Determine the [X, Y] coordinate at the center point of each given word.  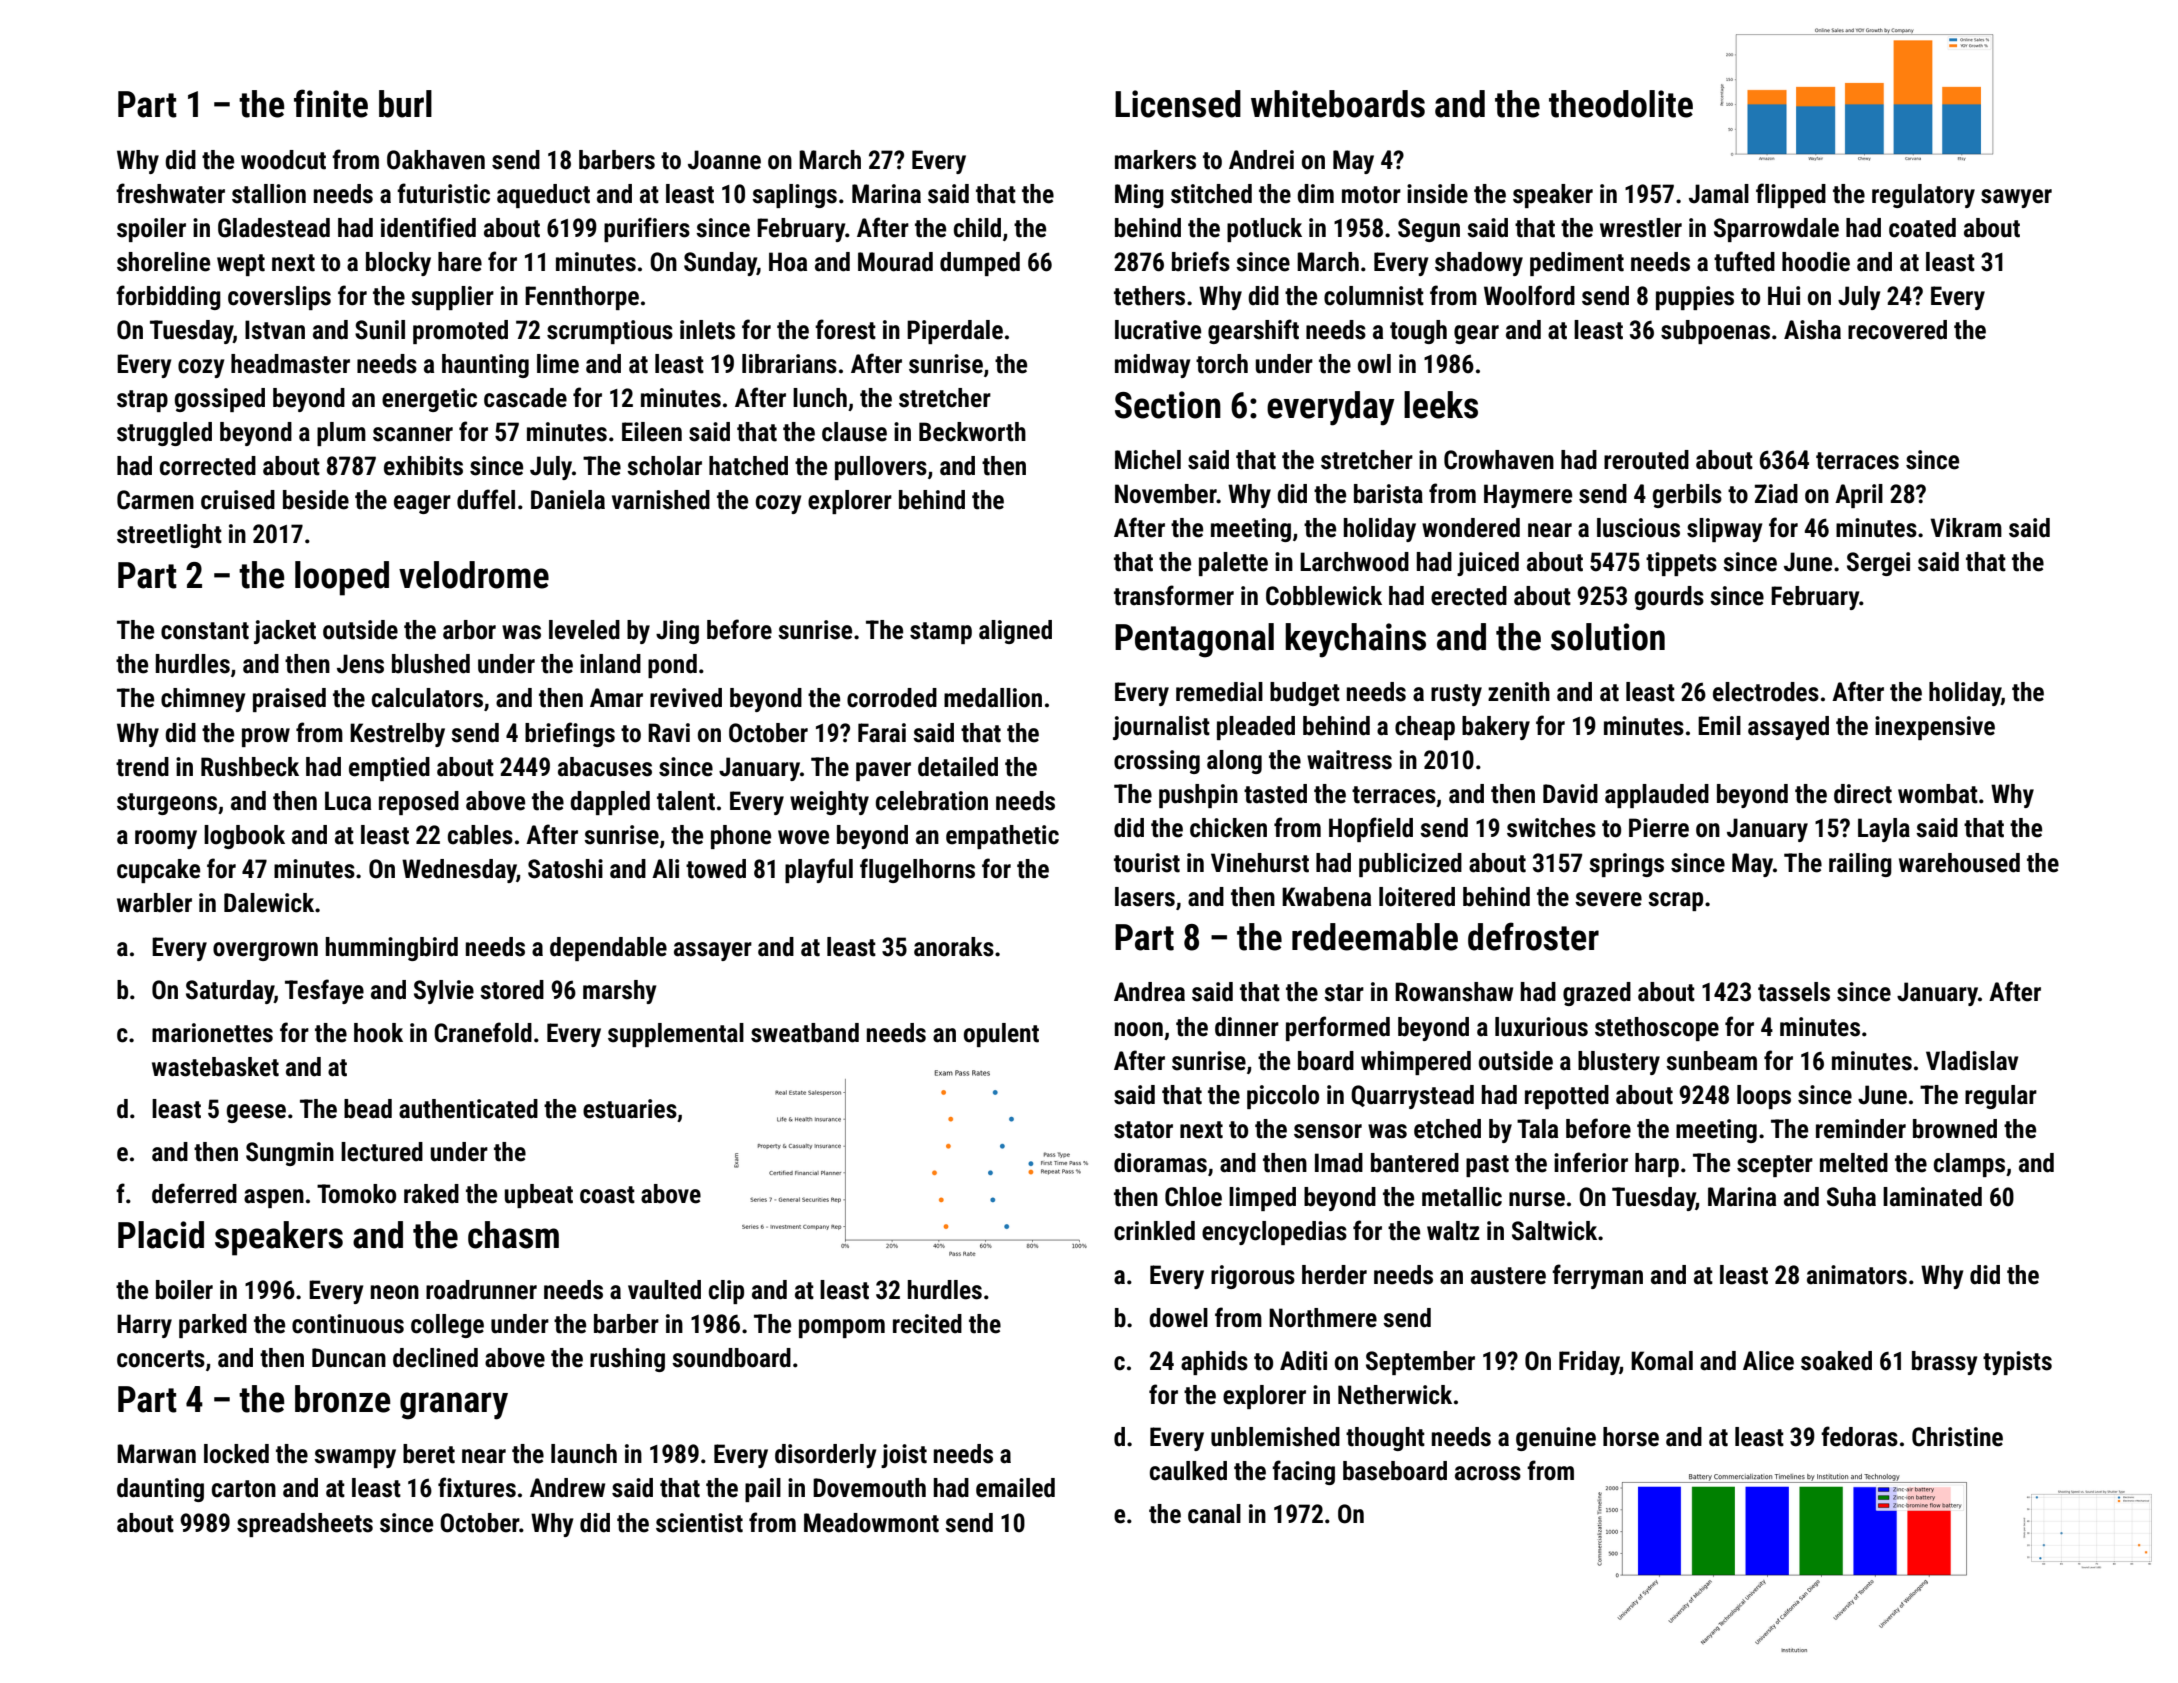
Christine [1957, 1437]
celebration [932, 801]
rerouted [1646, 460]
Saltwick [1554, 1231]
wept [241, 265]
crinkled [1154, 1231]
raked [431, 1194]
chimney [203, 700]
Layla [1884, 830]
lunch [820, 398]
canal [1214, 1514]
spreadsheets [305, 1525]
